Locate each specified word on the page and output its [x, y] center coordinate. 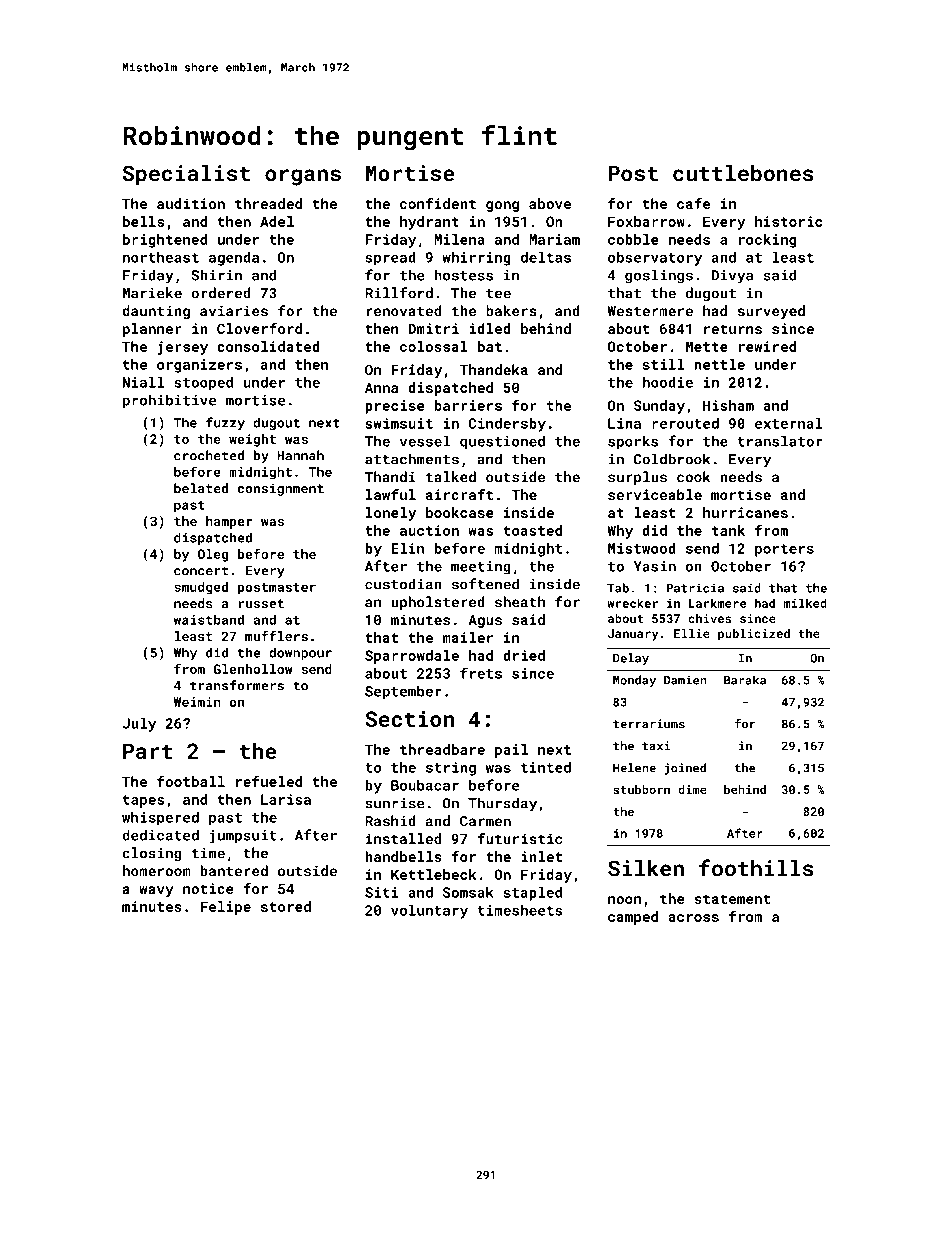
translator [780, 441]
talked [451, 477]
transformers [237, 685]
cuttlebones [743, 173]
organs [303, 177]
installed [404, 838]
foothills [756, 868]
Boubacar [425, 785]
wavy [156, 891]
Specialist [186, 175]
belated [201, 488]
